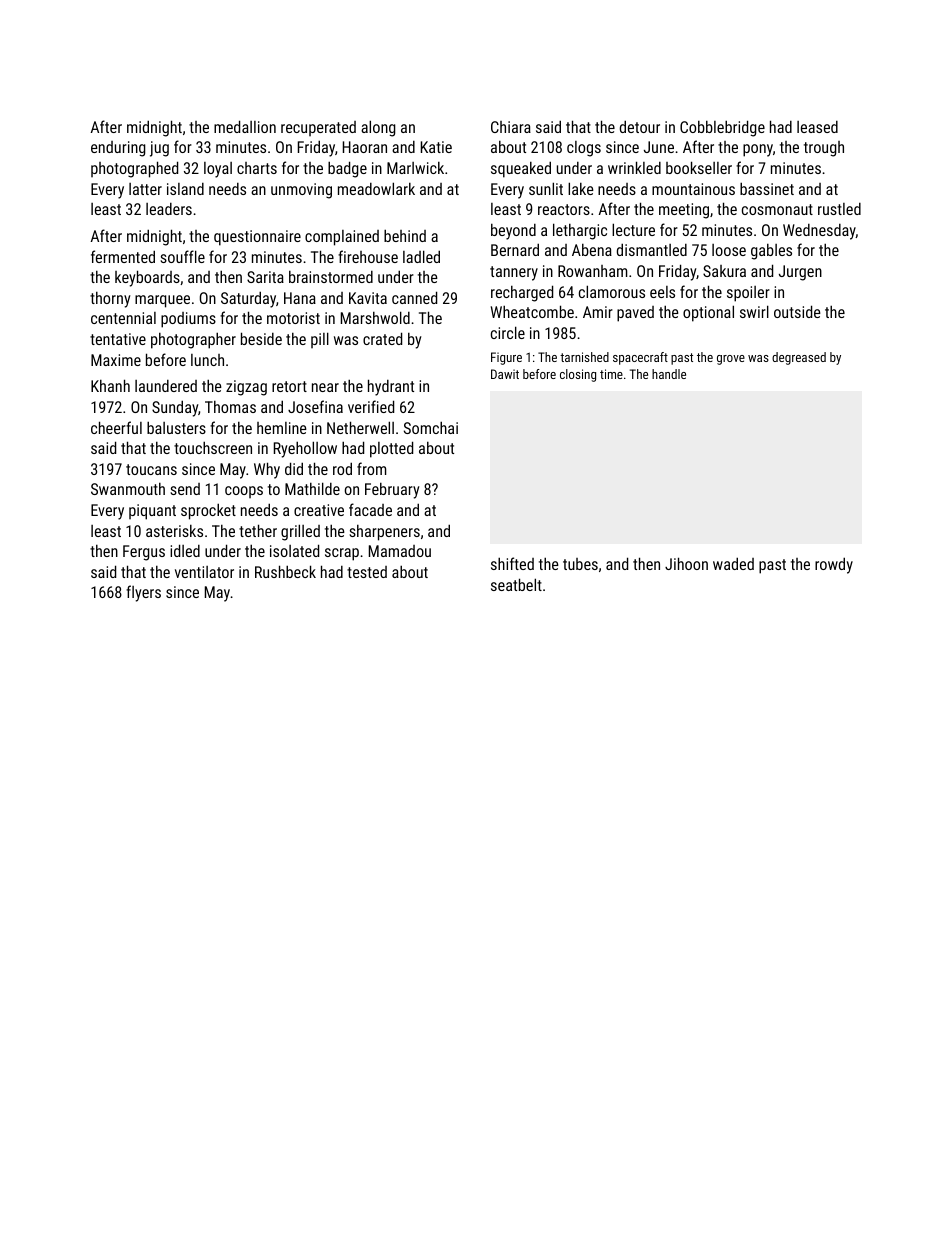 This image has width=952, height=1233. What do you see at coordinates (516, 584) in the image?
I see `seatbelt` at bounding box center [516, 584].
